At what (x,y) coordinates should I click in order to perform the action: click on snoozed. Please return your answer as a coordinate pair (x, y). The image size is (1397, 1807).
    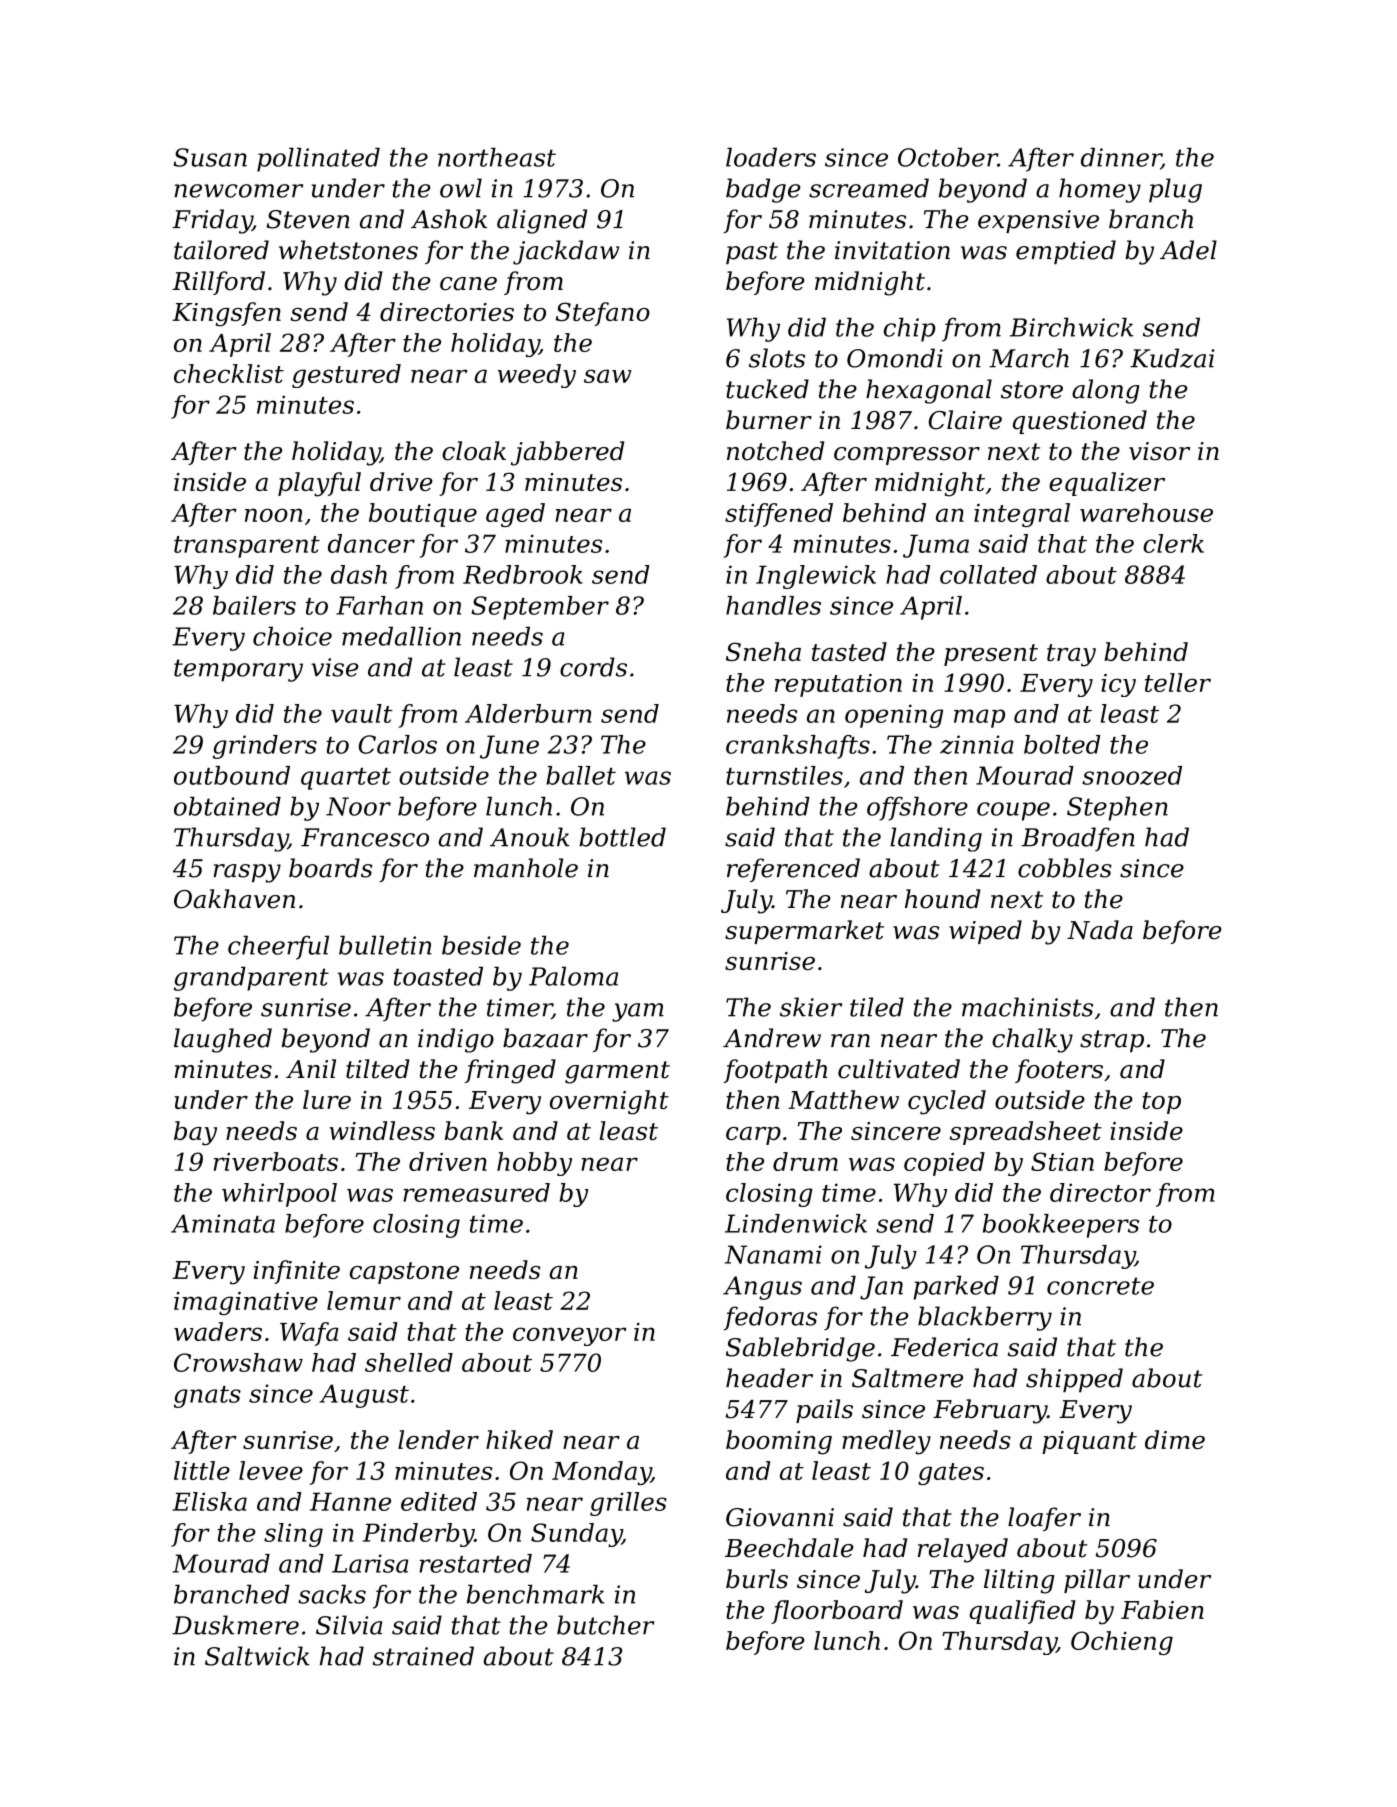
    Looking at the image, I should click on (1132, 775).
